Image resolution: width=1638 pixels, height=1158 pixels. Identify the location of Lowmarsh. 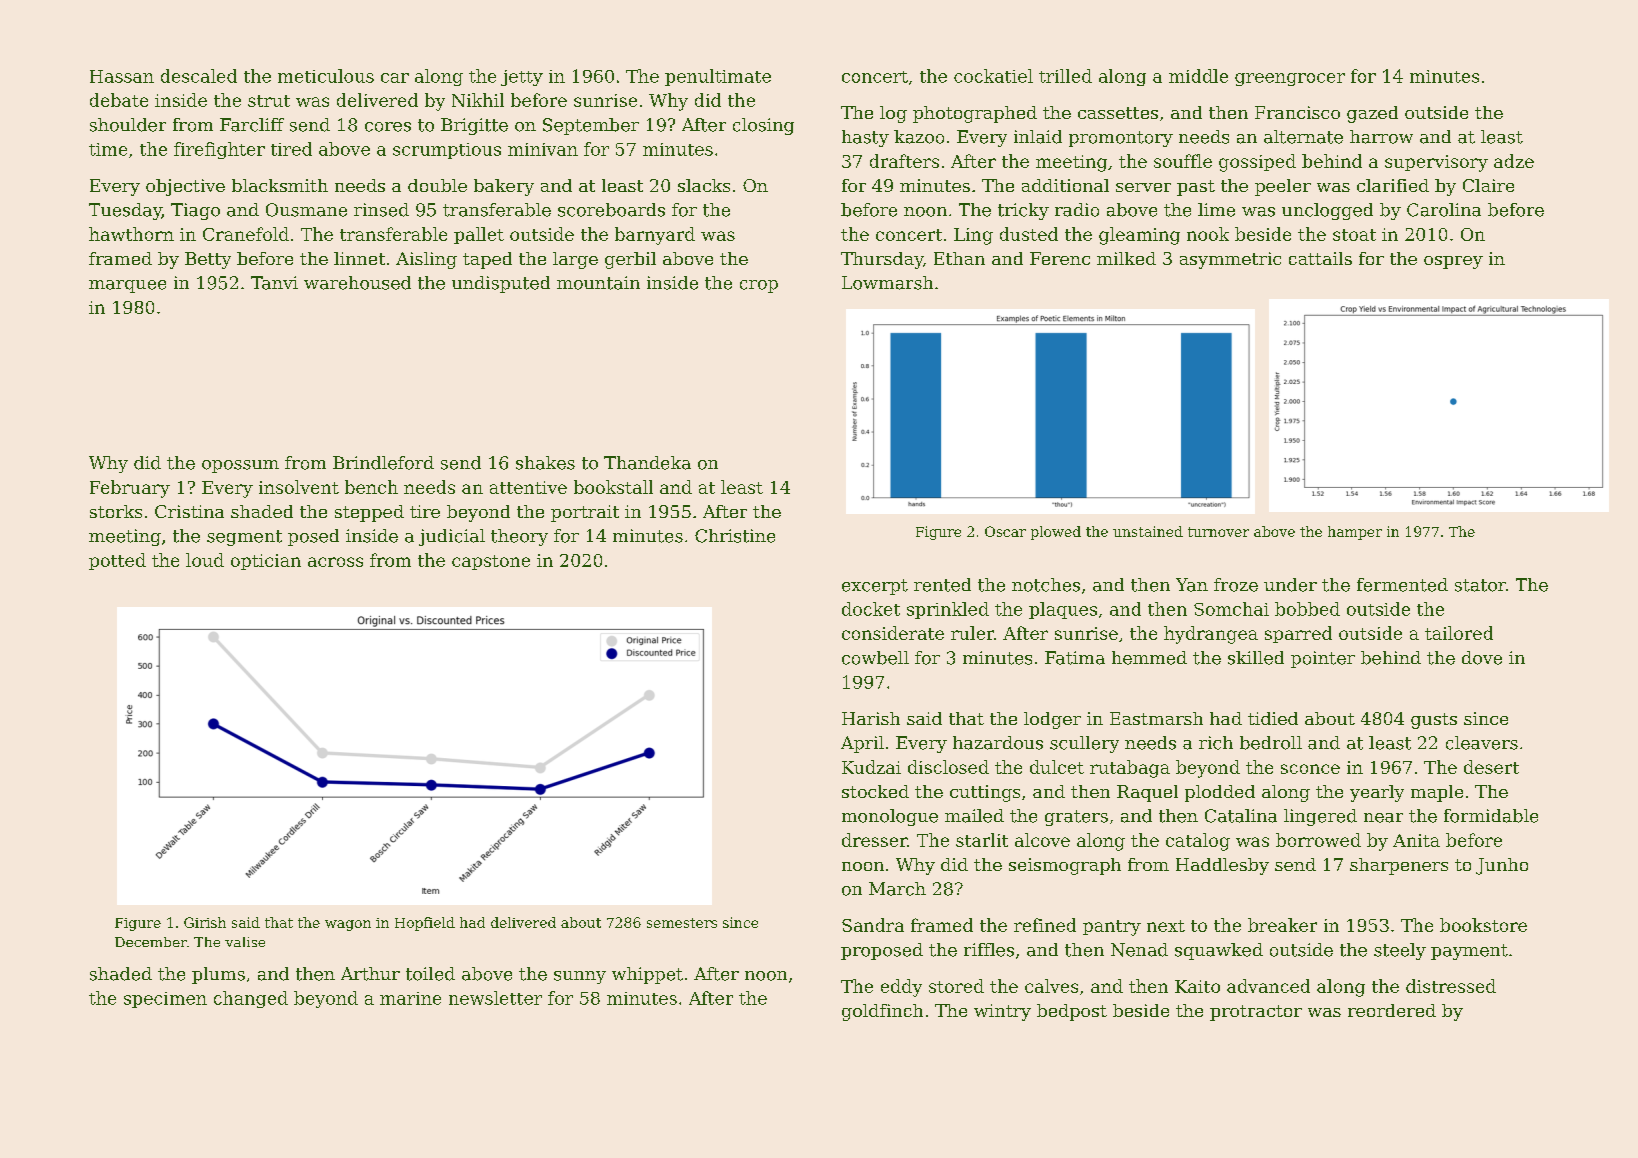
(887, 283).
